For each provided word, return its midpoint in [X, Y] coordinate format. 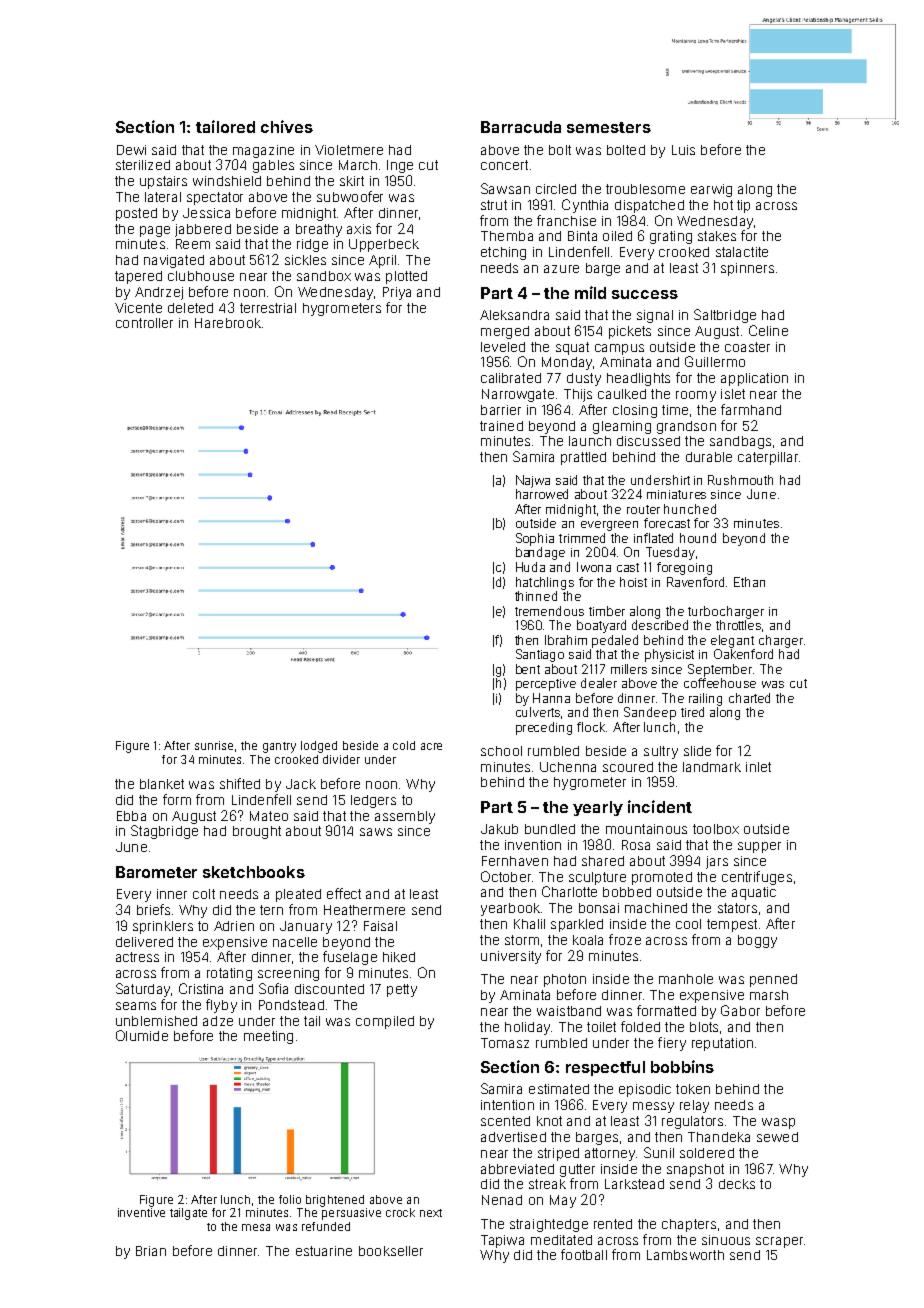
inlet [758, 767]
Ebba [131, 816]
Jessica [206, 213]
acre [431, 746]
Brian [151, 1251]
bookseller [391, 1251]
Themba [507, 236]
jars [717, 862]
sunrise [214, 745]
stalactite [742, 252]
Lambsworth [685, 1255]
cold [404, 745]
